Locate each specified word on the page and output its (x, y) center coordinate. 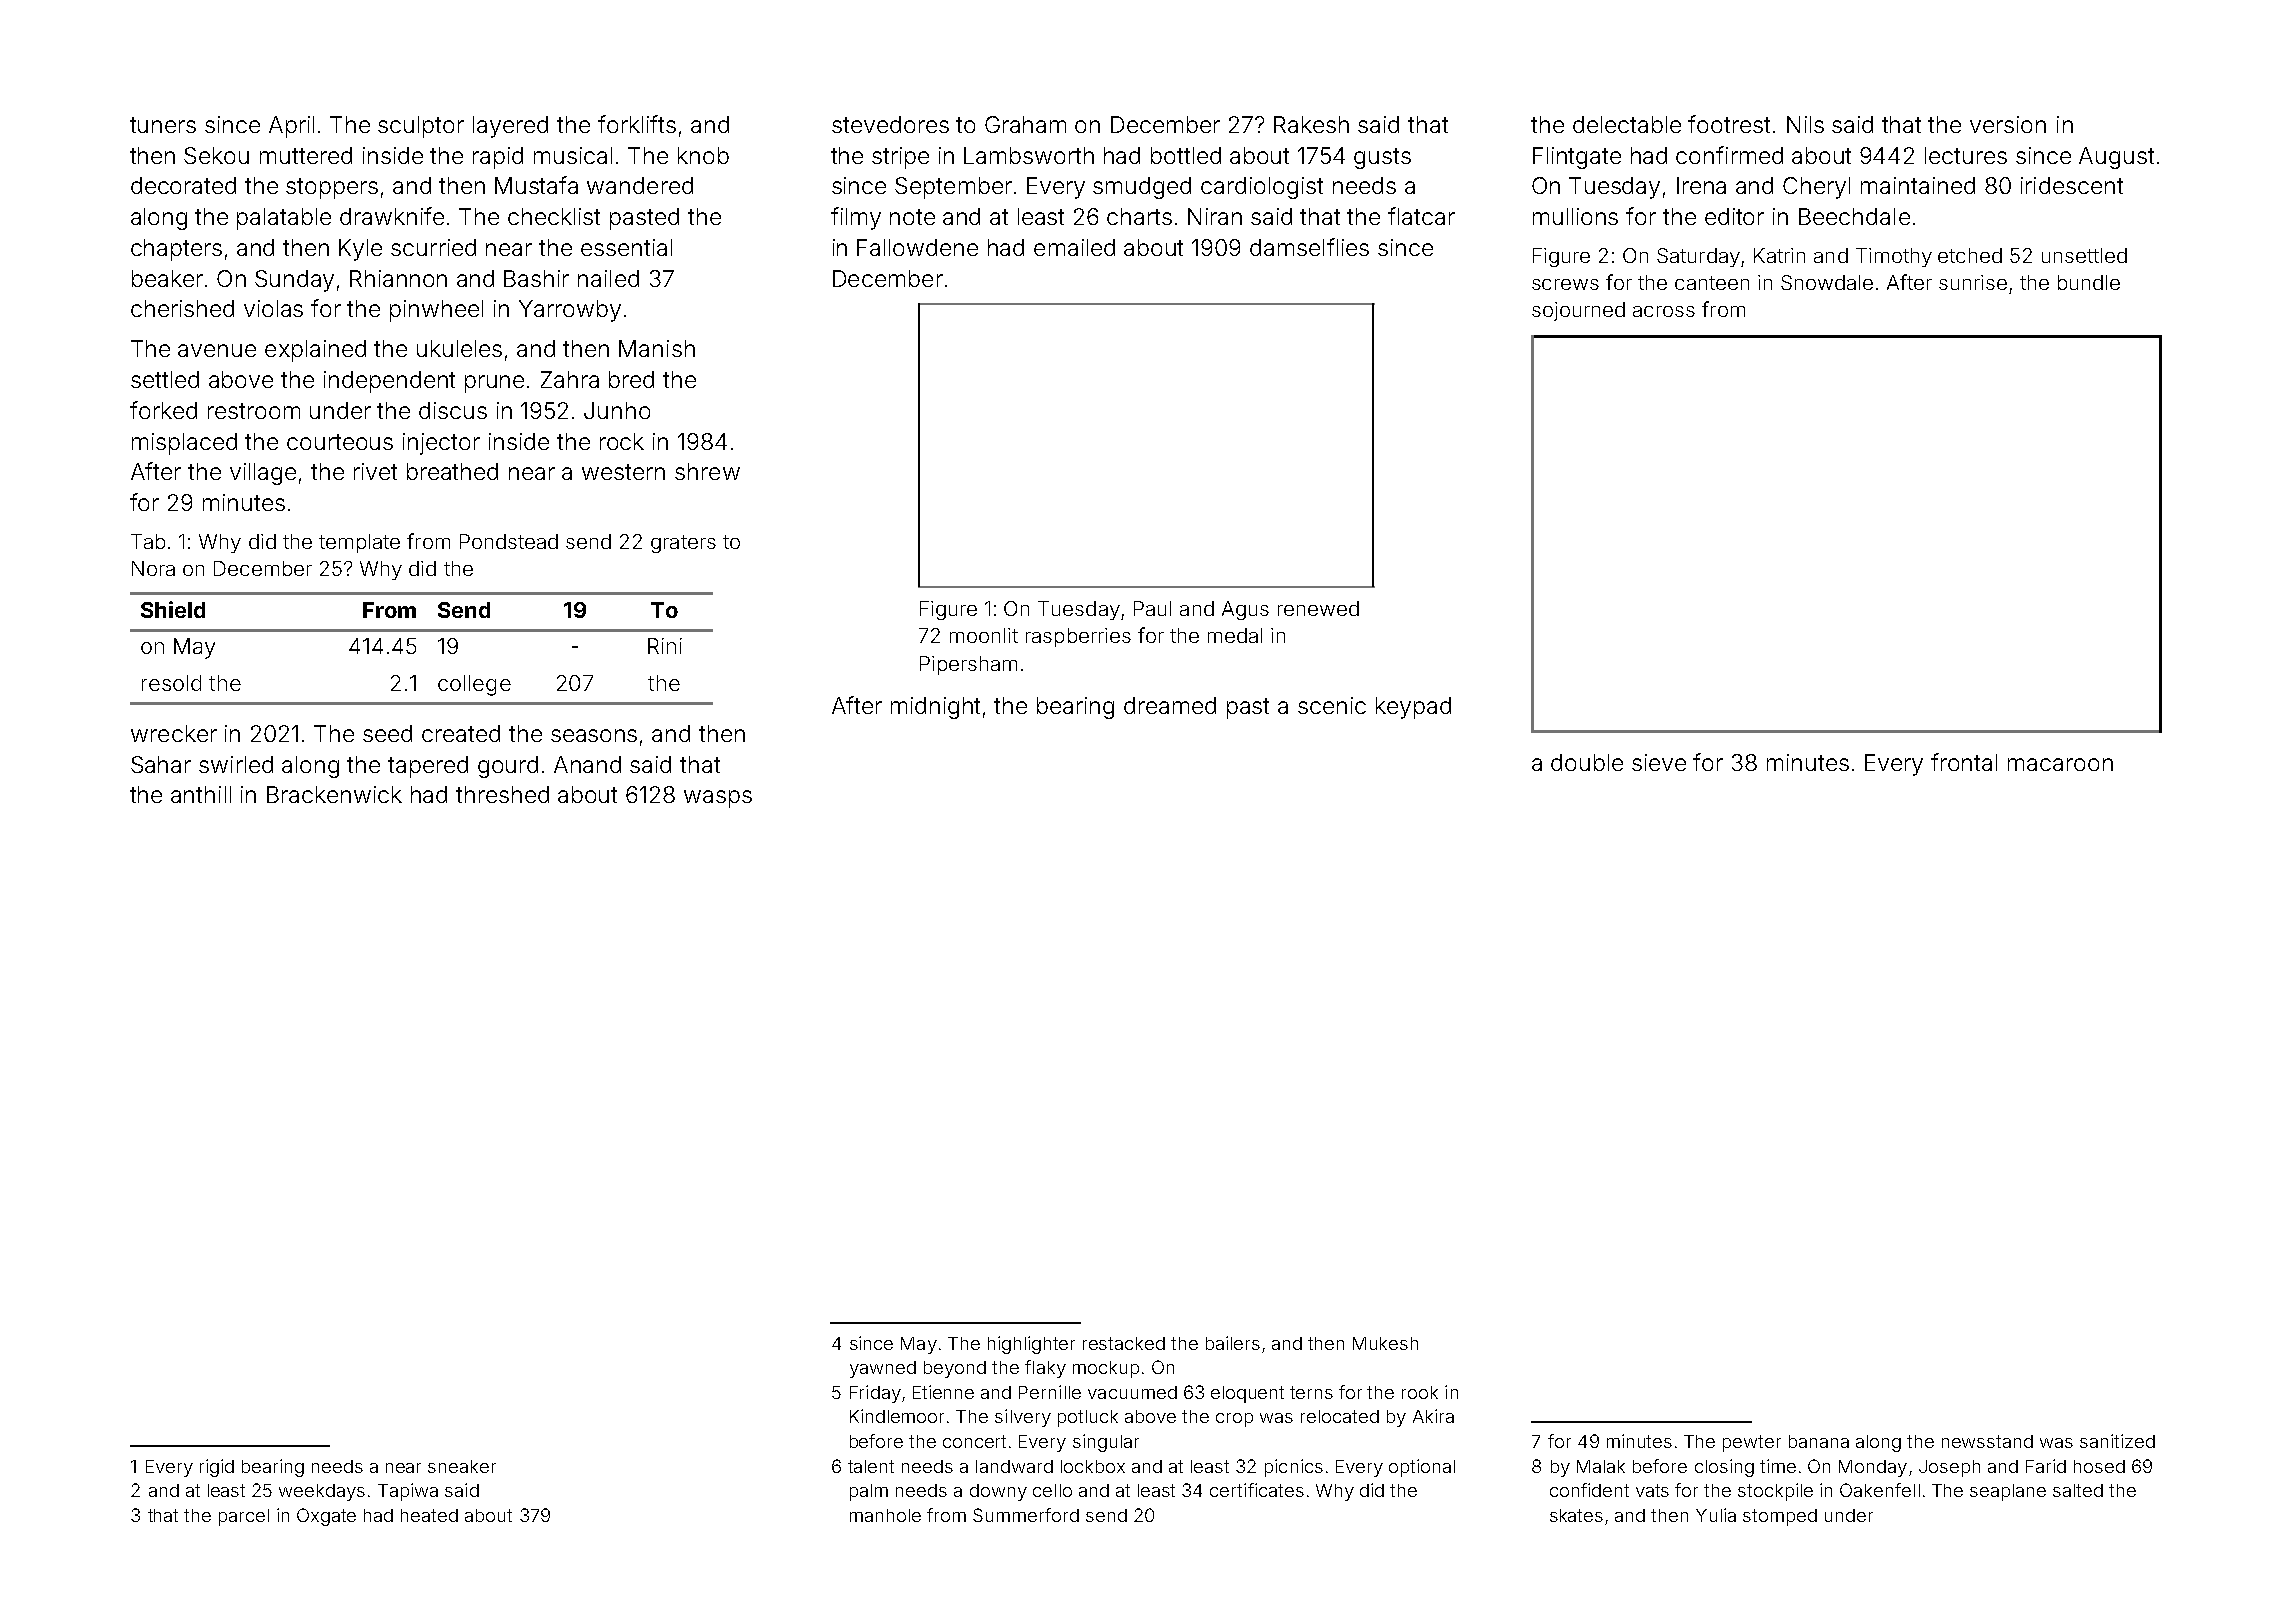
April (291, 127)
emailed (1074, 247)
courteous (340, 442)
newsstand (1987, 1441)
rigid (217, 1468)
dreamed (1170, 705)
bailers (1233, 1343)
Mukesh (1385, 1343)
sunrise (1973, 282)
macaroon (2060, 764)
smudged (1142, 188)
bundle (2089, 282)
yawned (883, 1369)
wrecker (174, 733)
